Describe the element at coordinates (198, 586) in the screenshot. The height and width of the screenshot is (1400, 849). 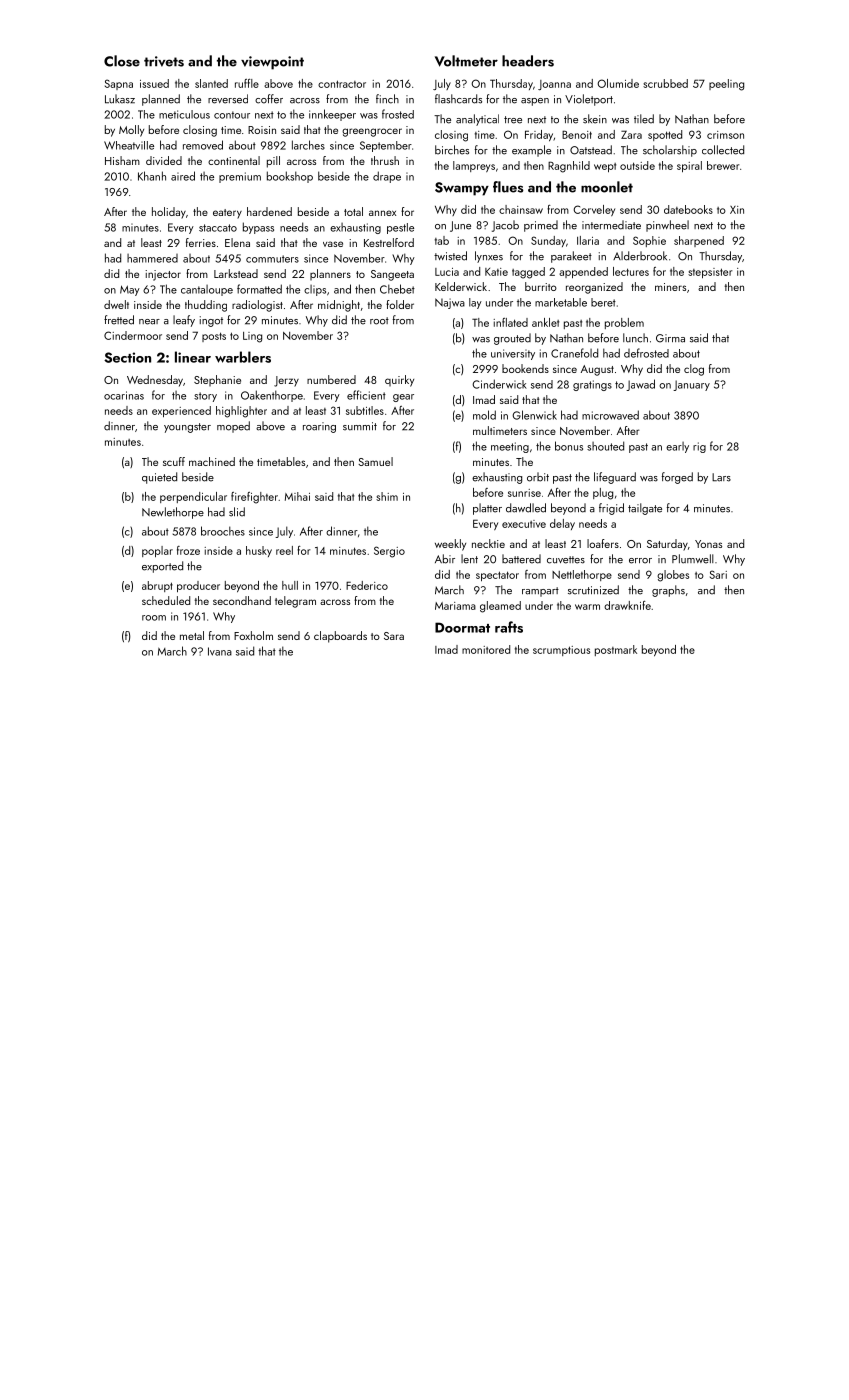
I see `producer` at that location.
